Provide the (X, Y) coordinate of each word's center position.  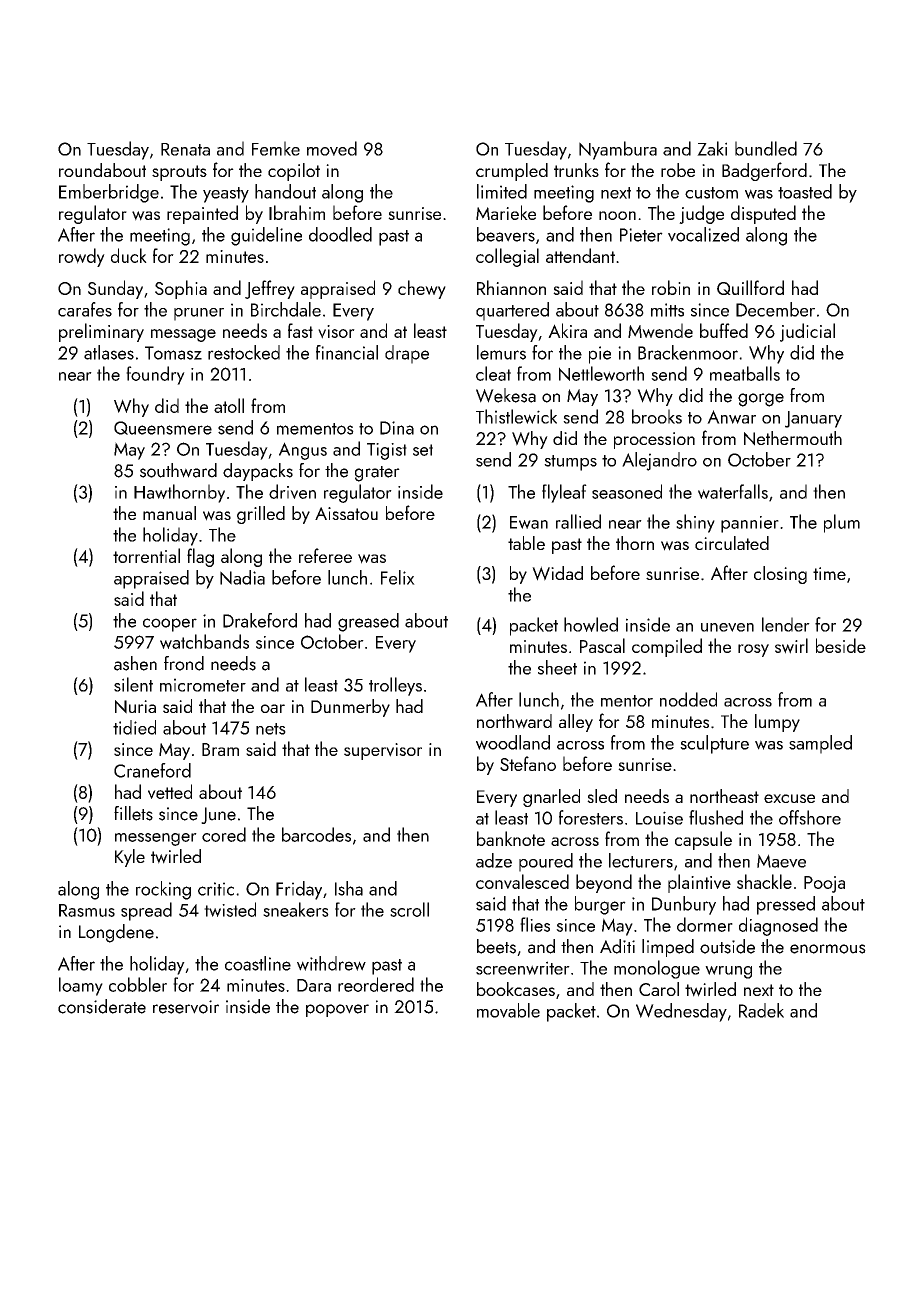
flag (200, 557)
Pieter (641, 235)
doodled (340, 234)
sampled (820, 744)
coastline (258, 963)
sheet (557, 667)
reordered (376, 984)
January (813, 419)
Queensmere (163, 428)
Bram (220, 749)
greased (368, 622)
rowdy (82, 257)
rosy (753, 650)
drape (407, 354)
